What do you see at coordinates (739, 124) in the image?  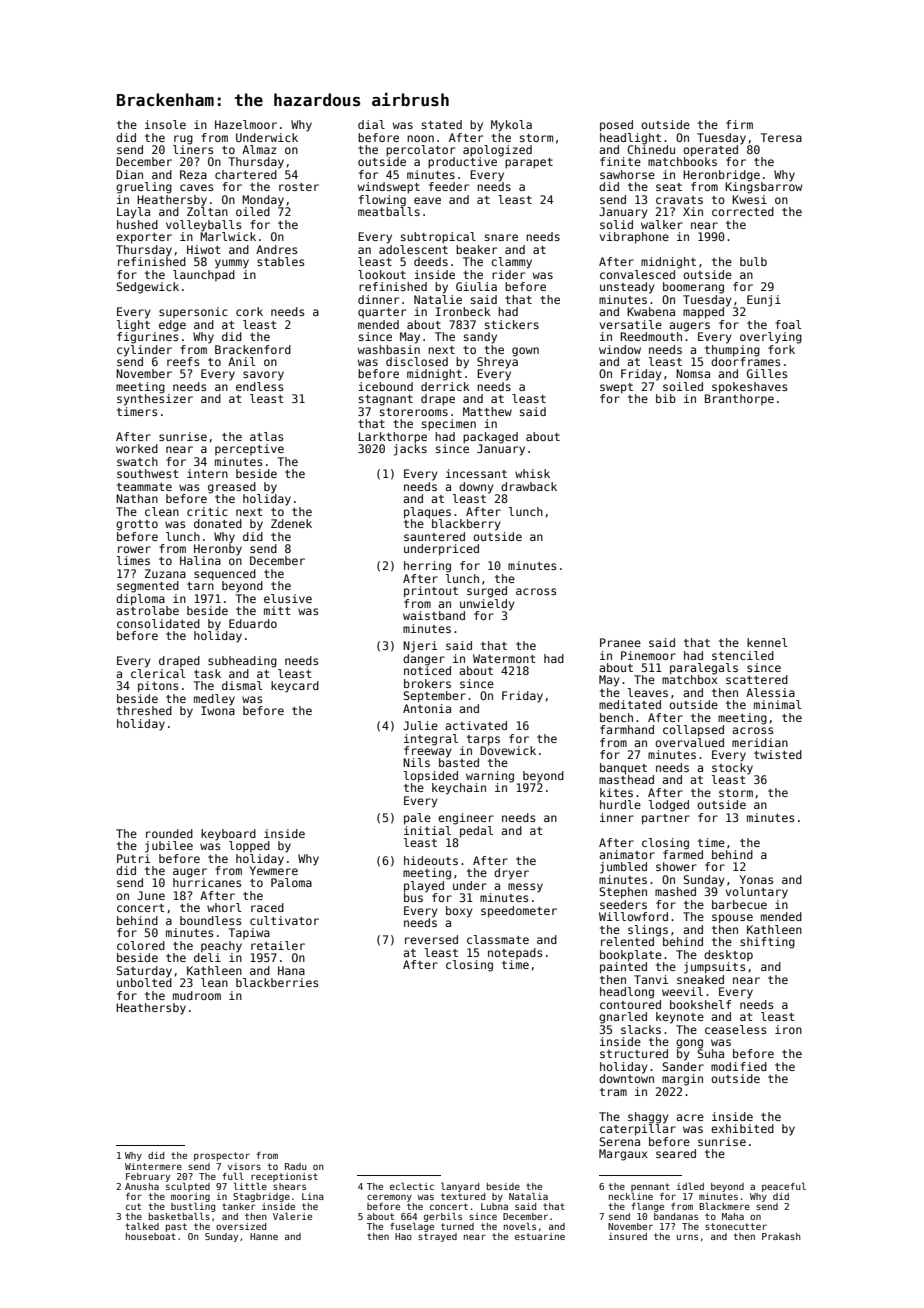 I see `firm` at bounding box center [739, 124].
